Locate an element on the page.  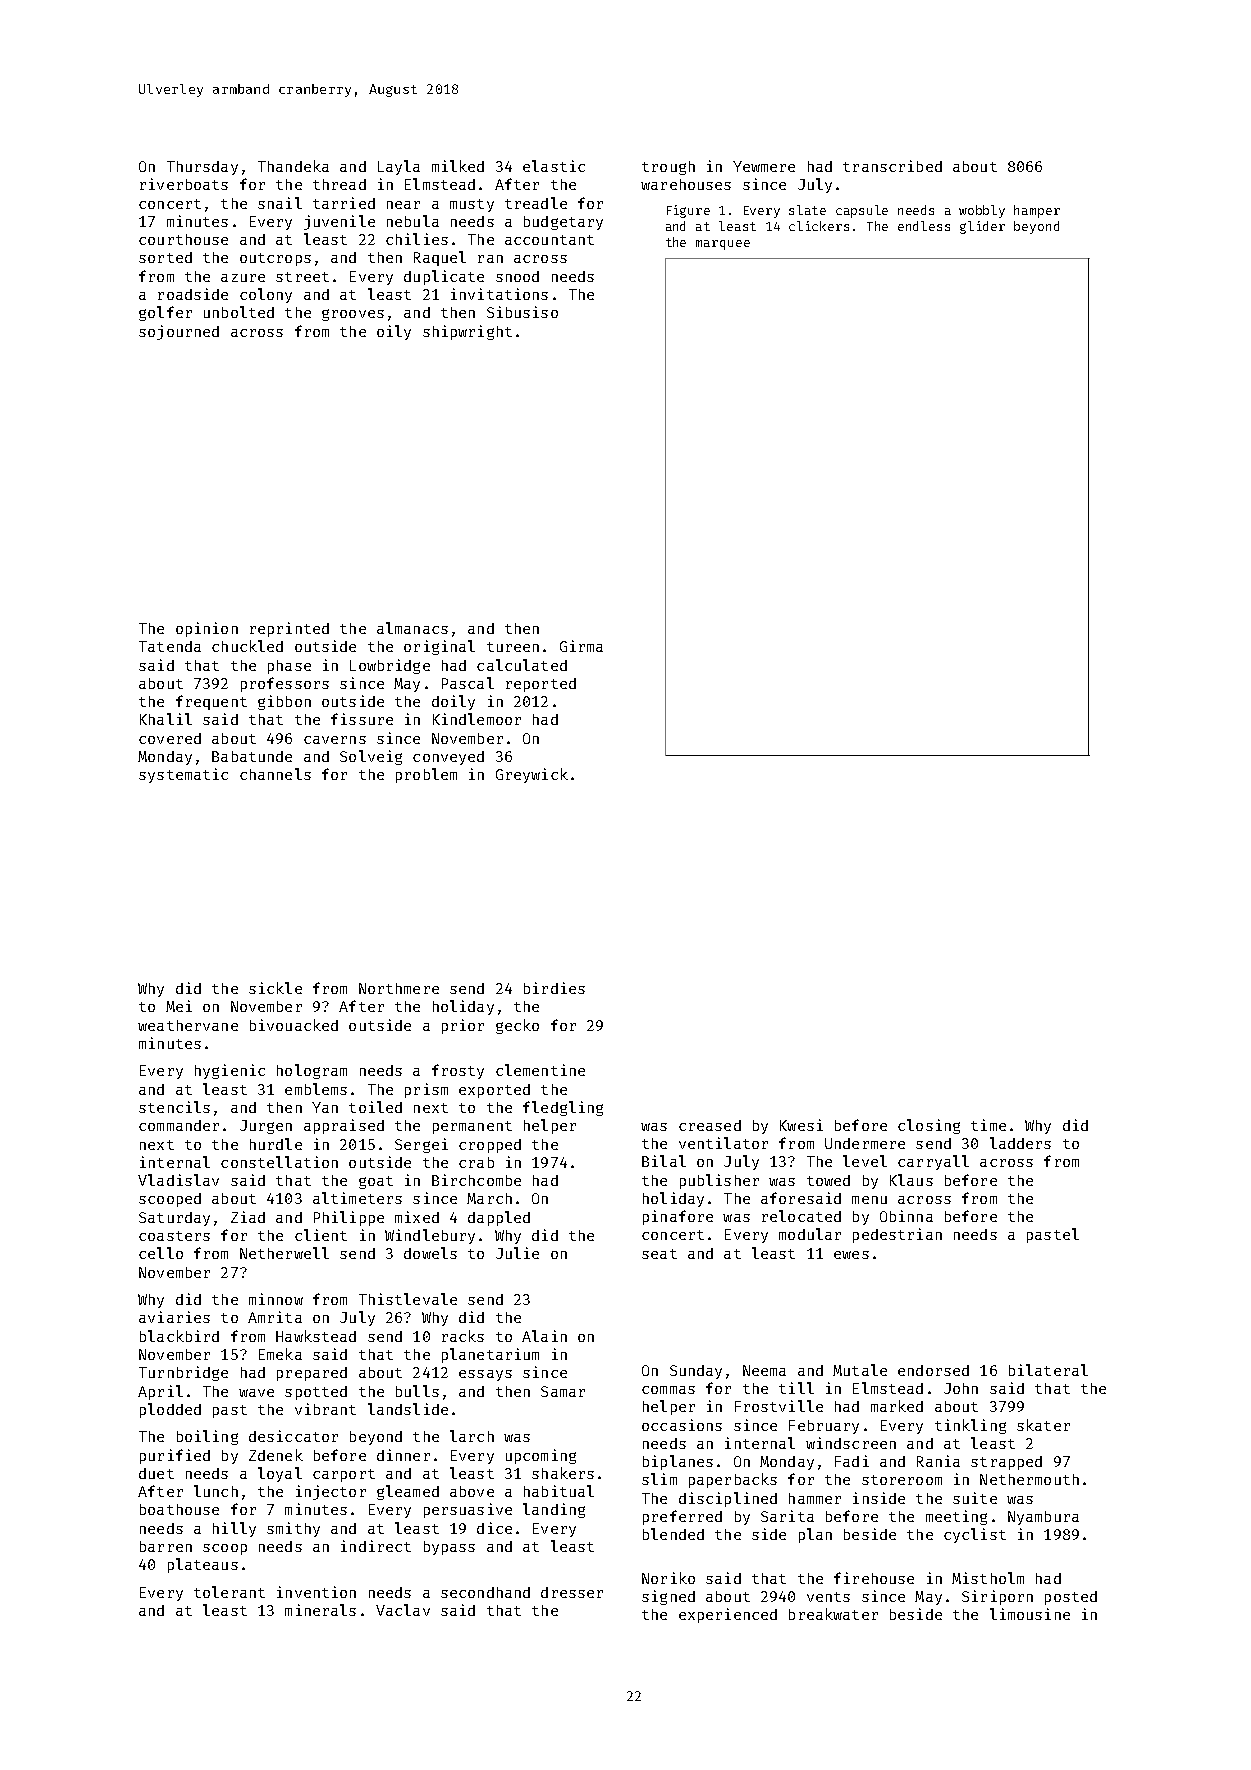
closing is located at coordinates (929, 1126).
